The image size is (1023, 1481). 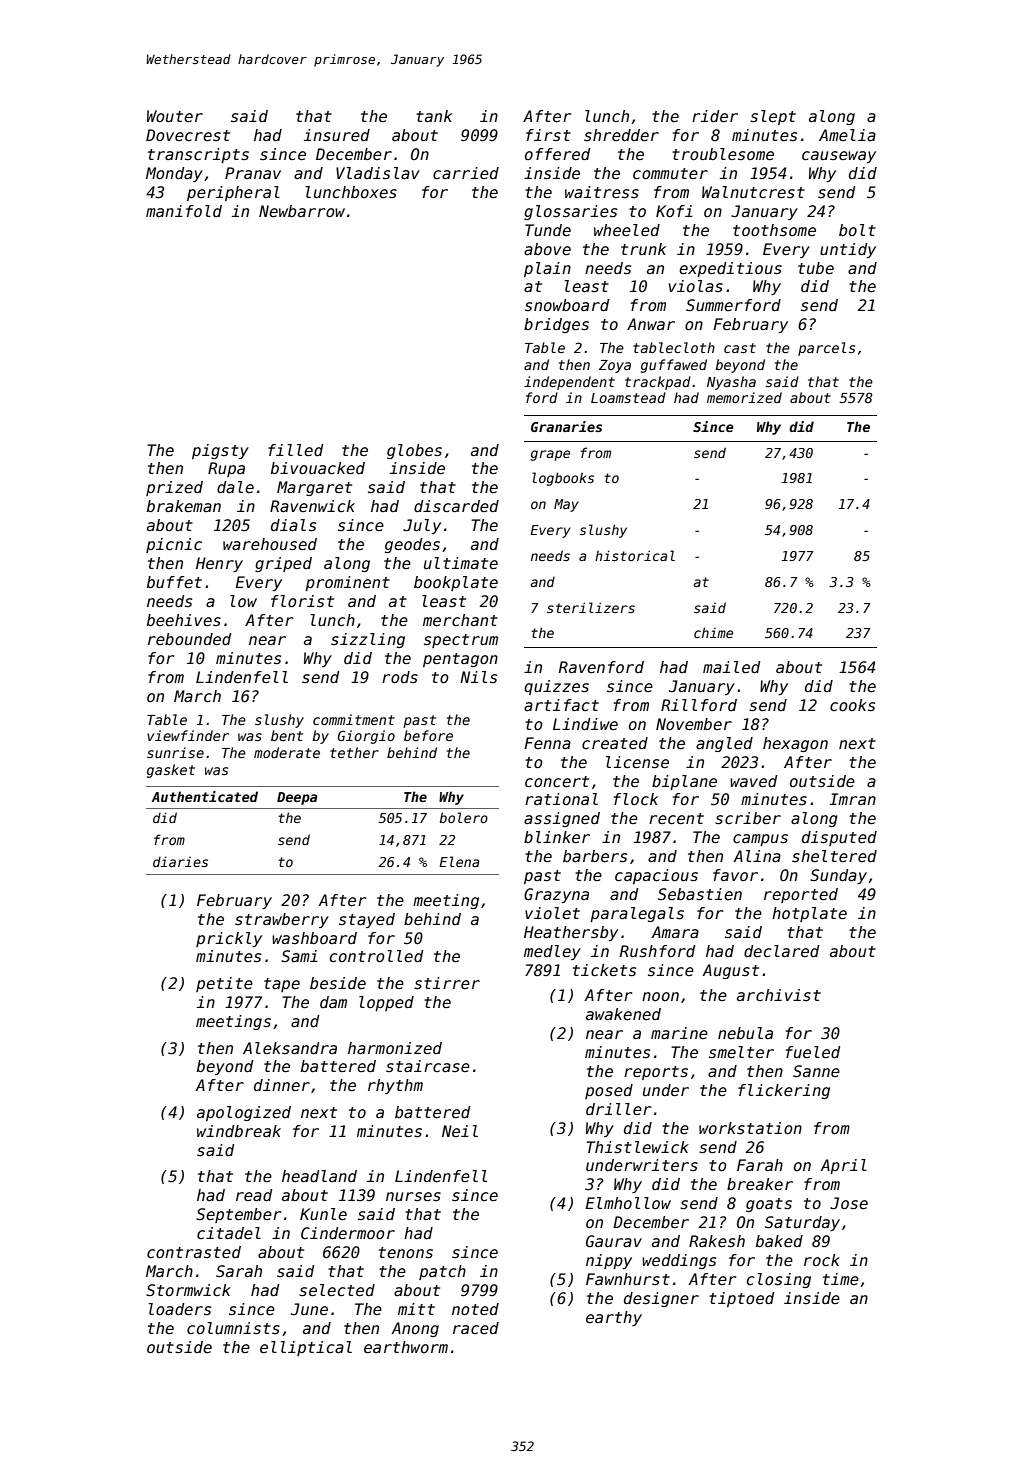 What do you see at coordinates (745, 1033) in the page?
I see `nebula` at bounding box center [745, 1033].
